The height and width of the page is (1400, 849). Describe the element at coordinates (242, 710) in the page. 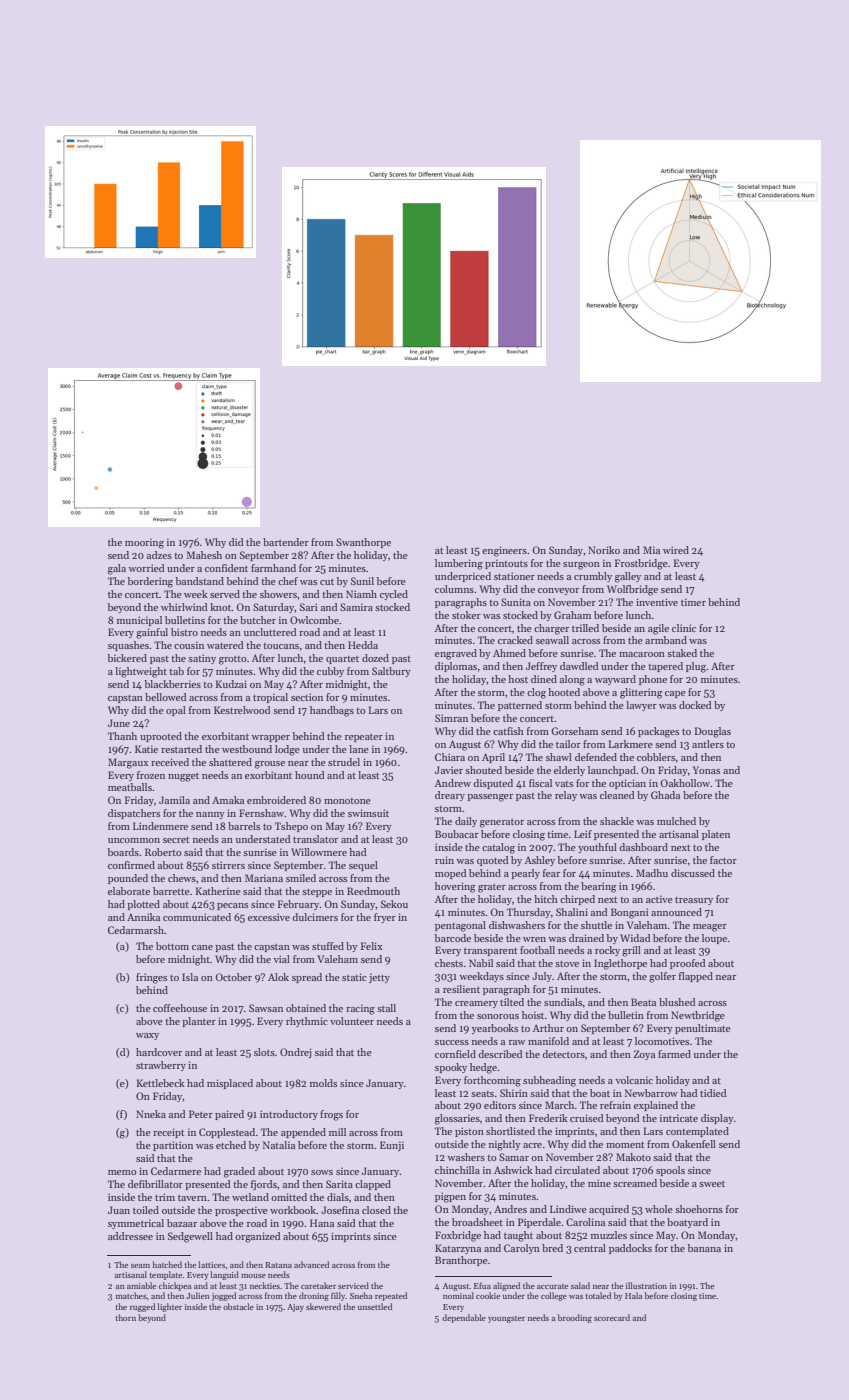

I see `Kestrelwood` at that location.
